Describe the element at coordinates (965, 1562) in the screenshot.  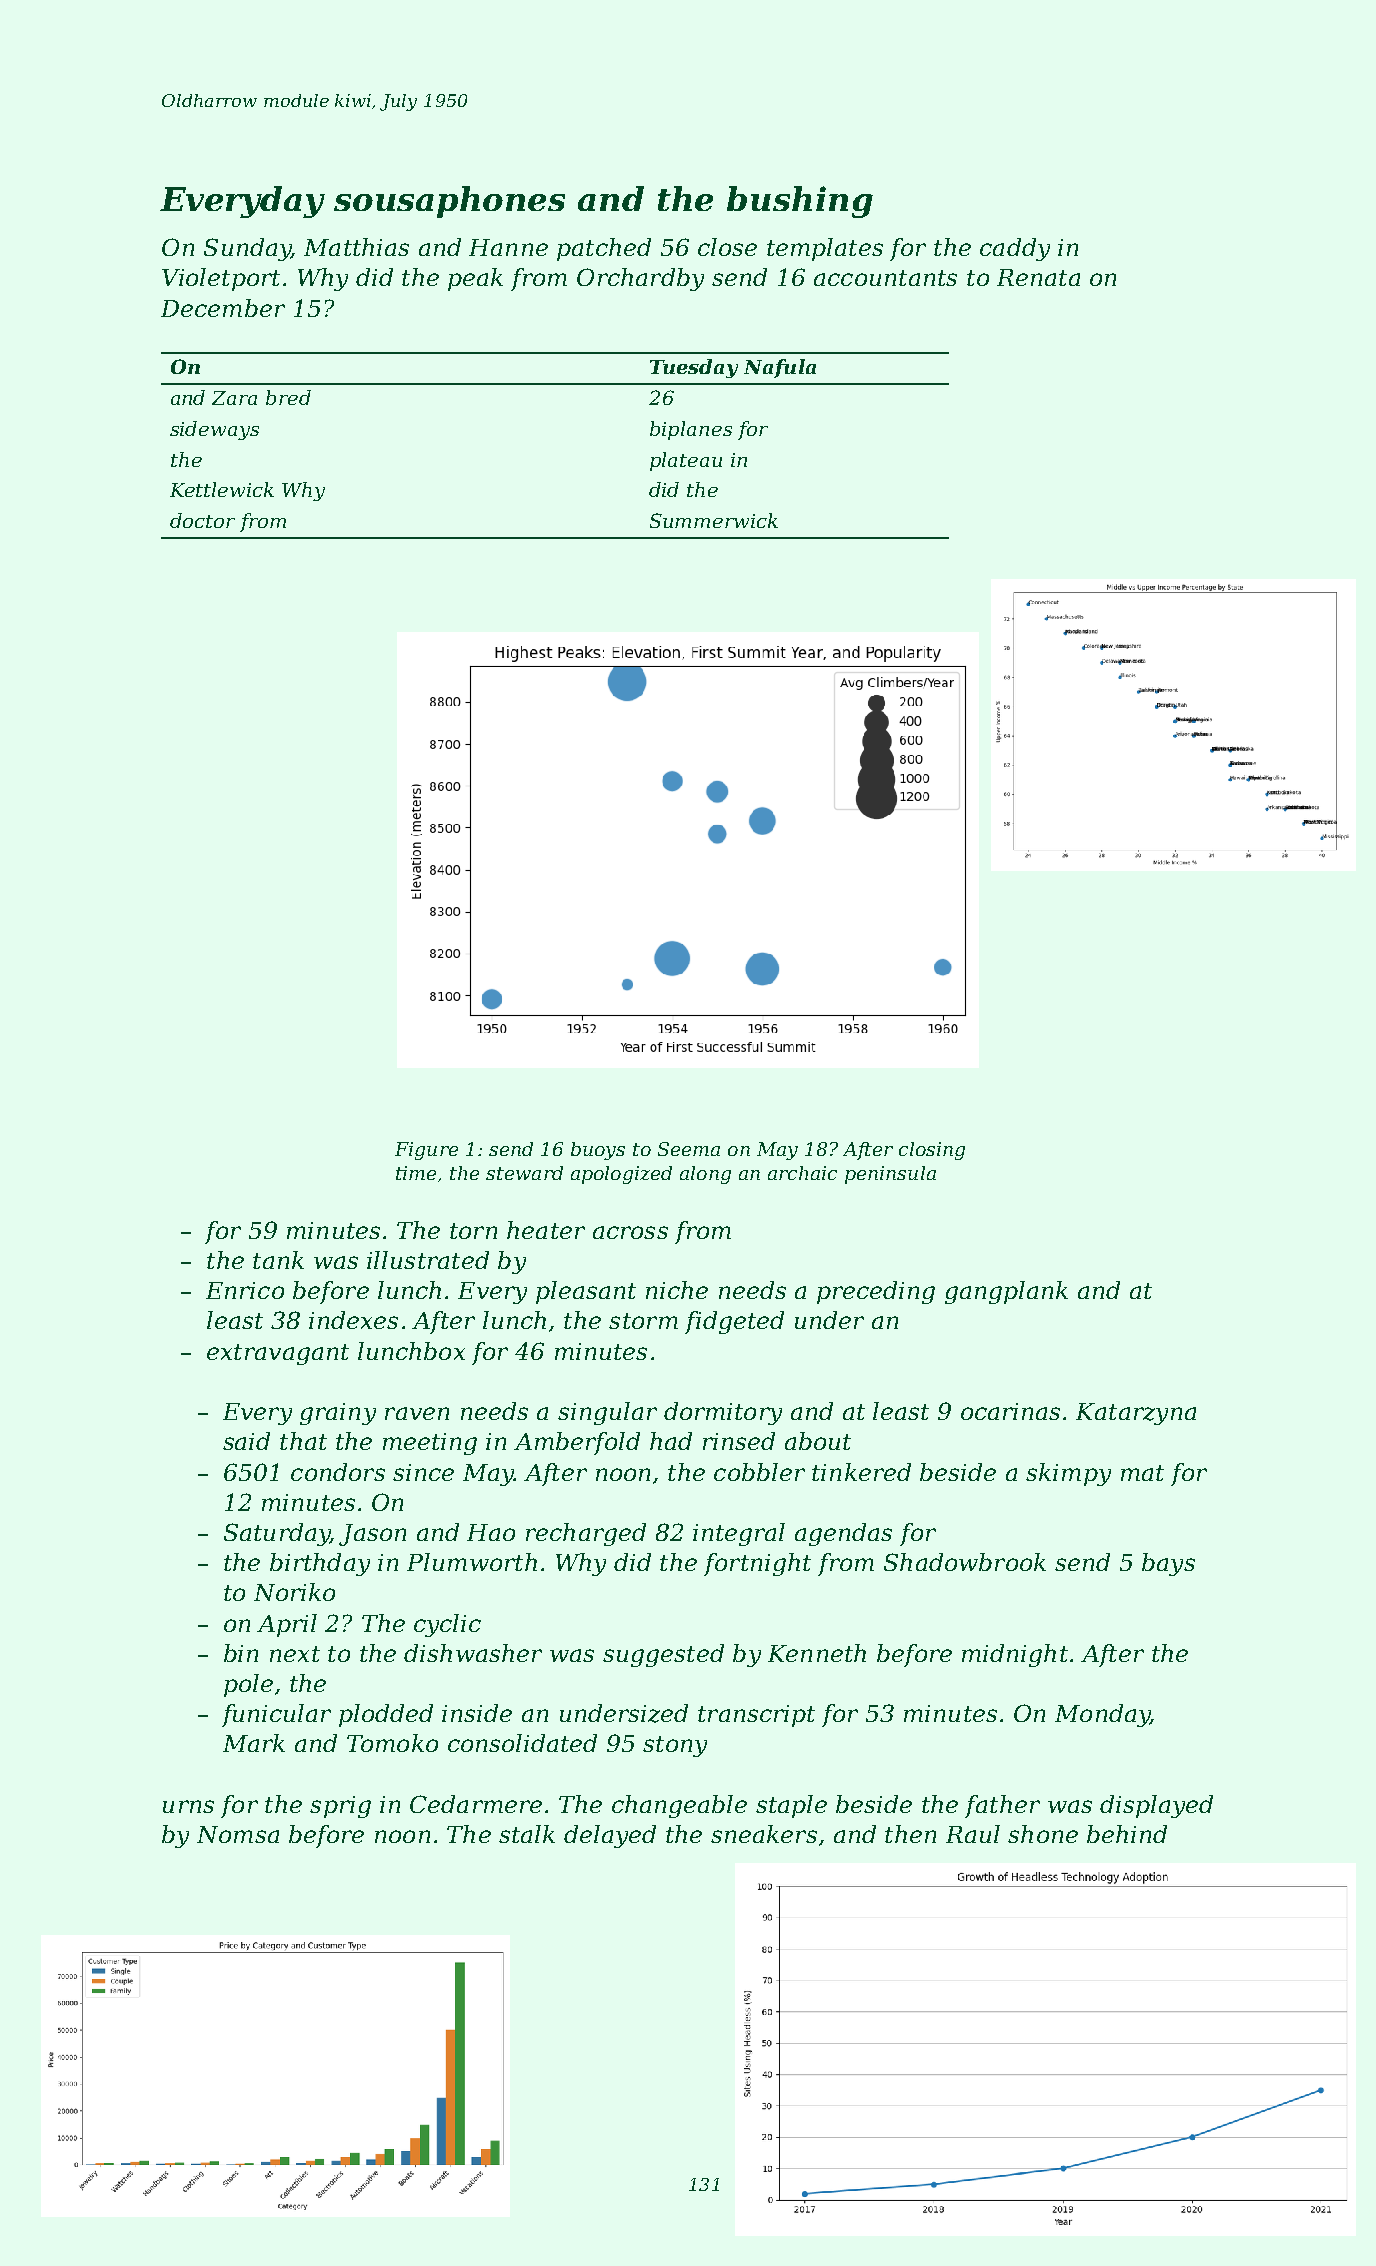
I see `Shadowbrook` at that location.
